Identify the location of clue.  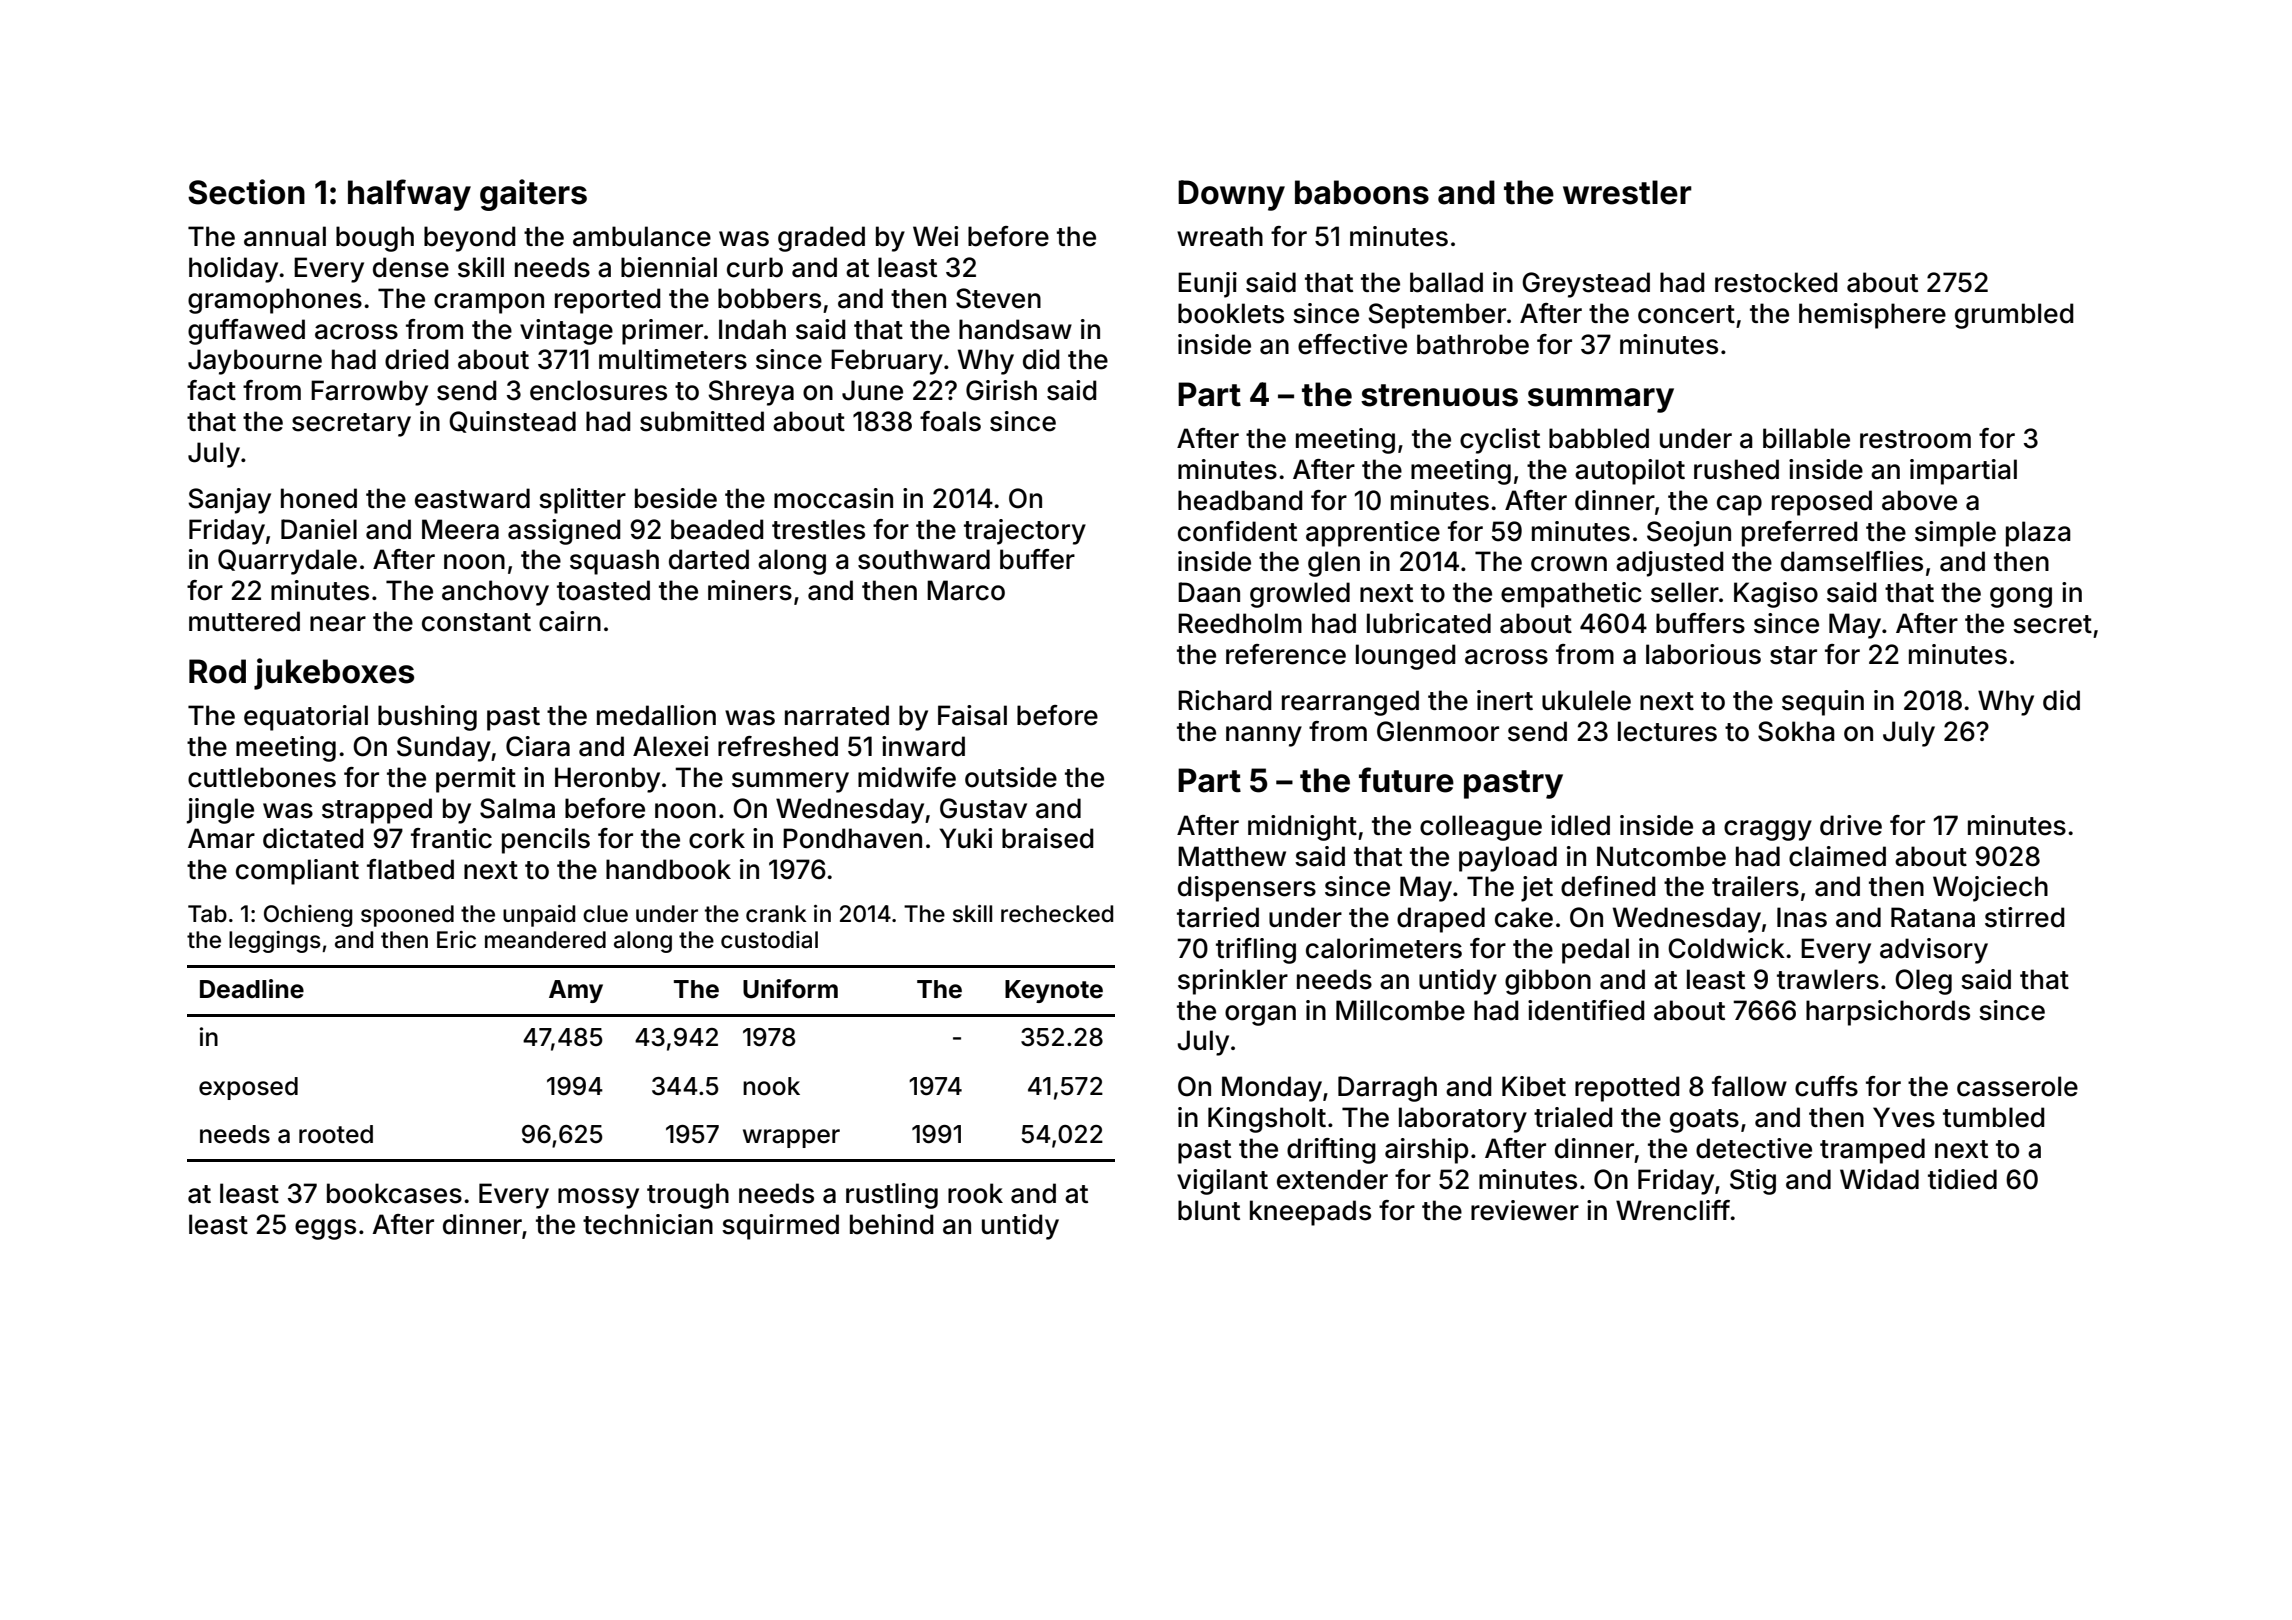
(605, 914).
